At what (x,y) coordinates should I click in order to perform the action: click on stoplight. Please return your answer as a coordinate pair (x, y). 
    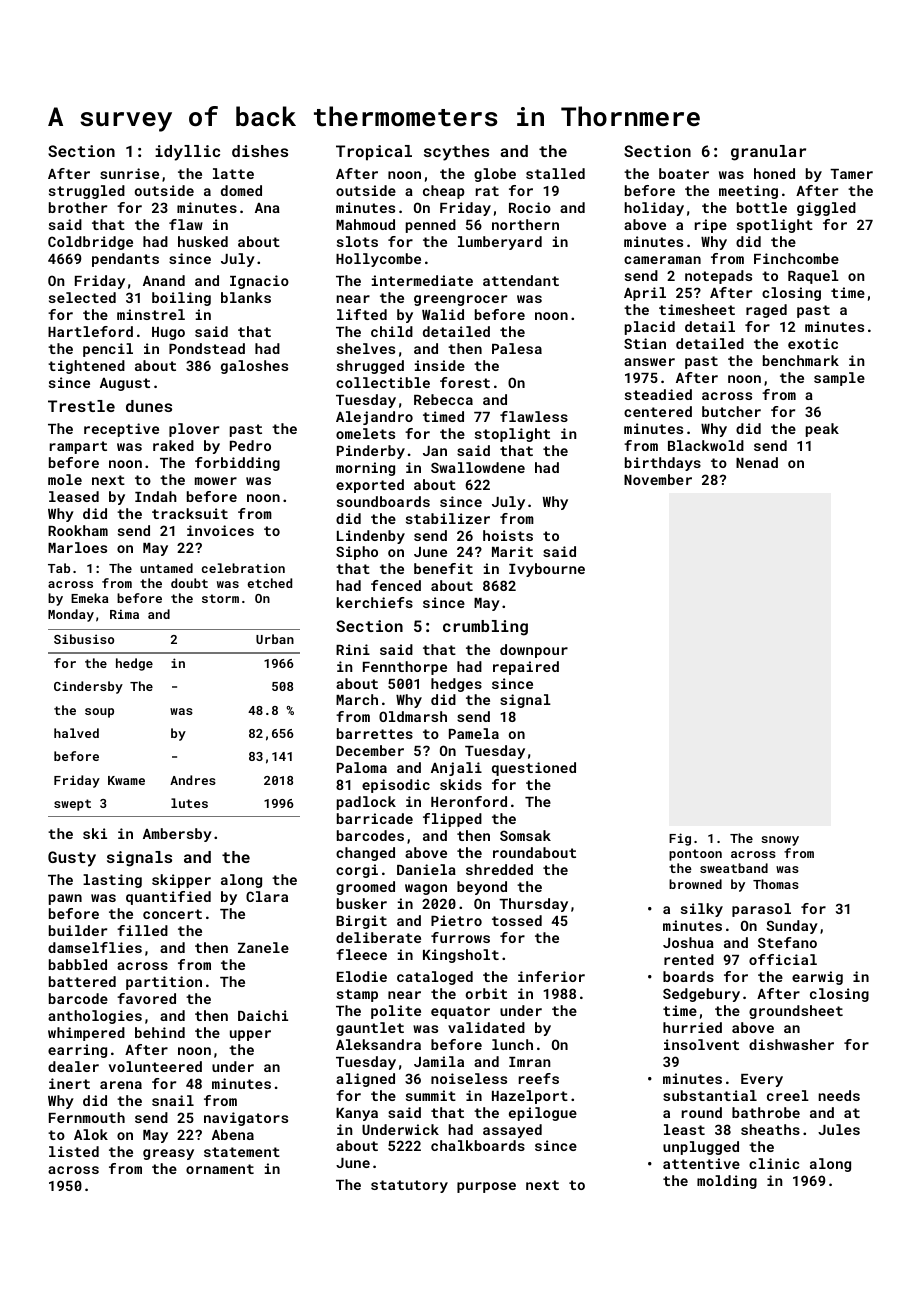
    Looking at the image, I should click on (512, 435).
